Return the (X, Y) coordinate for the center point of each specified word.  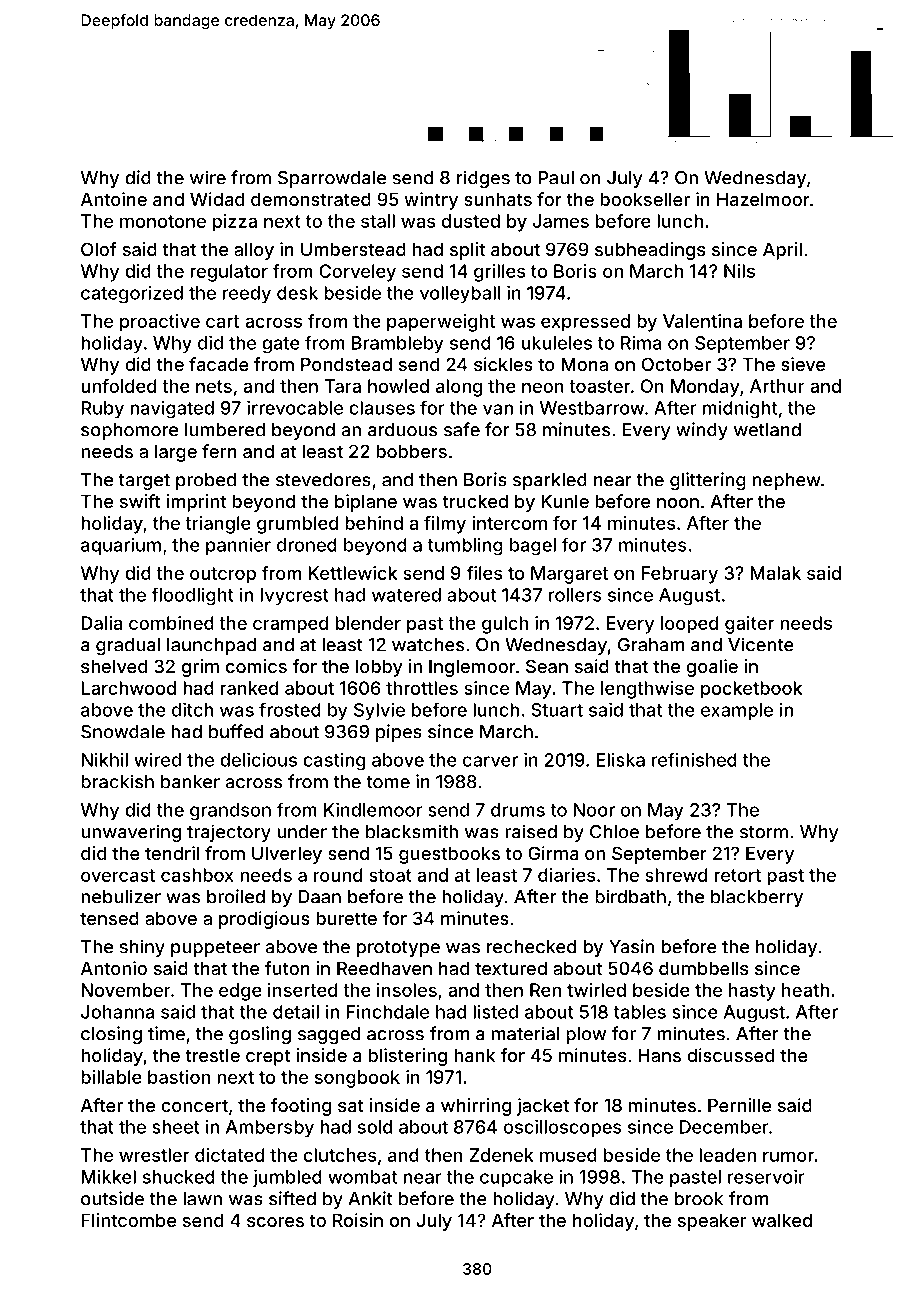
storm (764, 832)
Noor (594, 810)
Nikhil (104, 759)
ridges (483, 179)
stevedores (323, 480)
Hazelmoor (763, 199)
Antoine (114, 199)
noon (678, 503)
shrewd (676, 875)
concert (194, 1105)
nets (214, 386)
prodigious (264, 920)
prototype (398, 949)
